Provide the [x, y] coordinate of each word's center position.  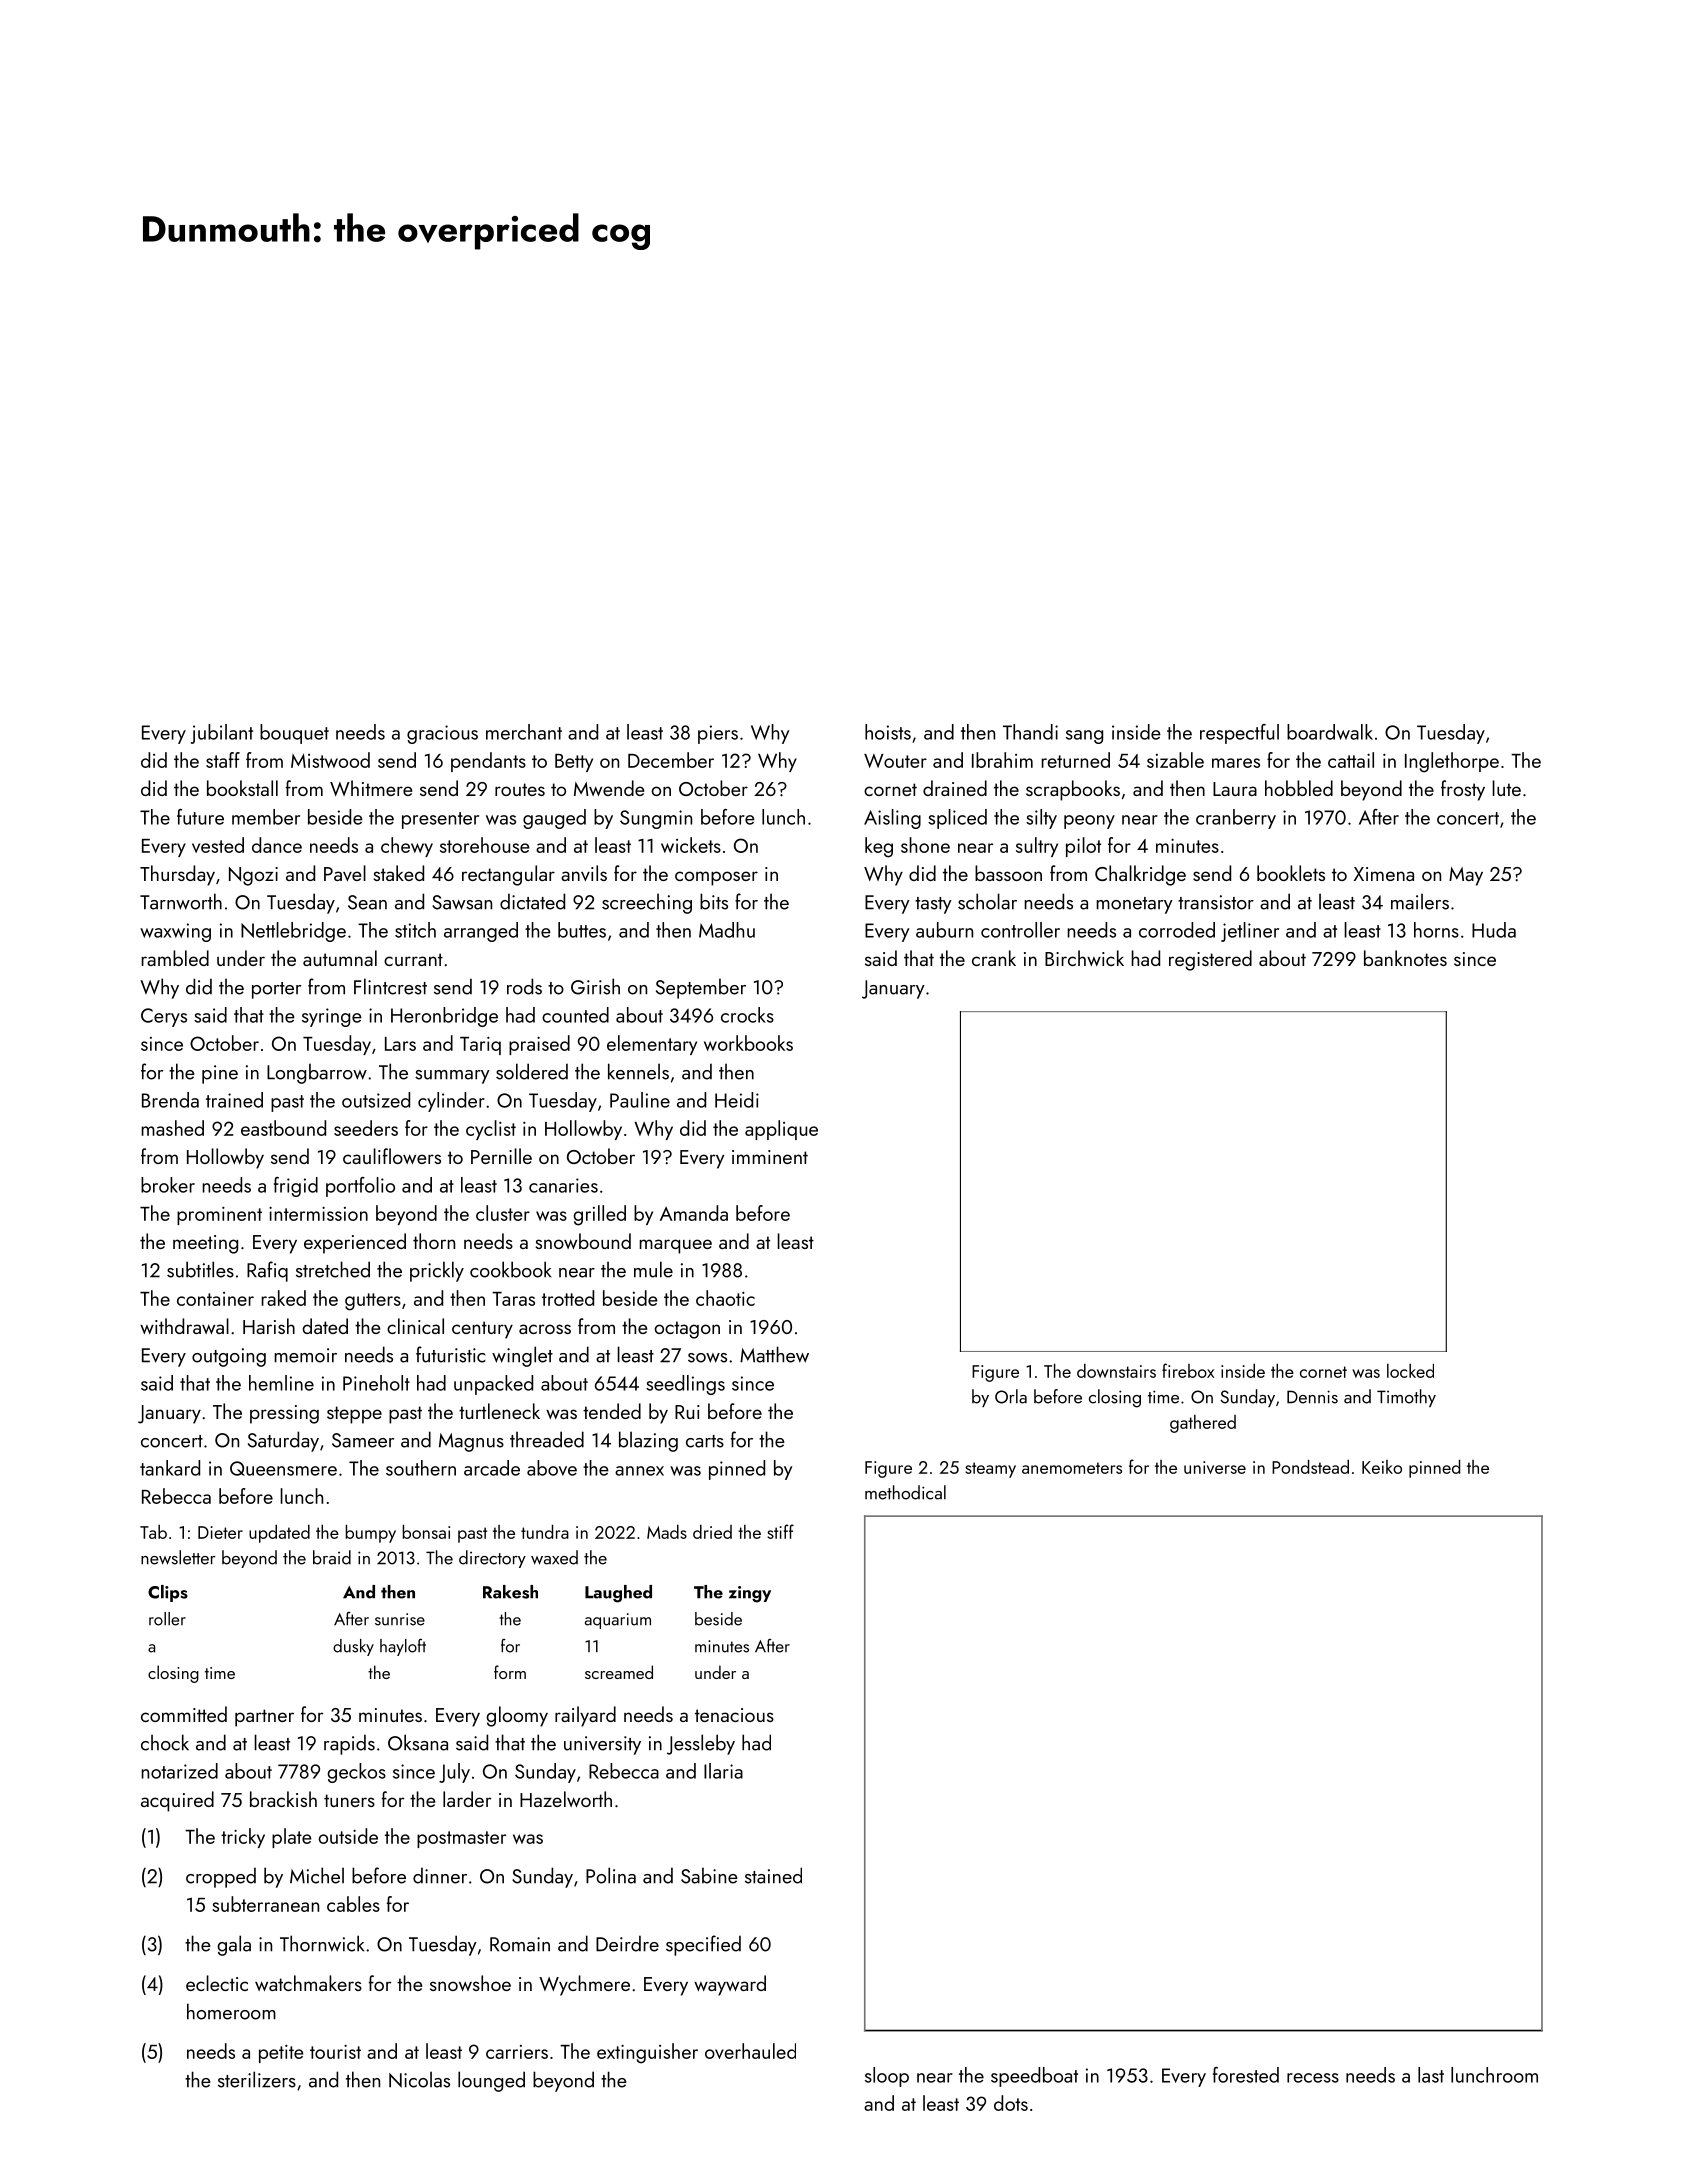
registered [1210, 960]
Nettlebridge [293, 932]
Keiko [1382, 1467]
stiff [780, 1531]
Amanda [694, 1213]
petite [281, 2054]
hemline [281, 1383]
